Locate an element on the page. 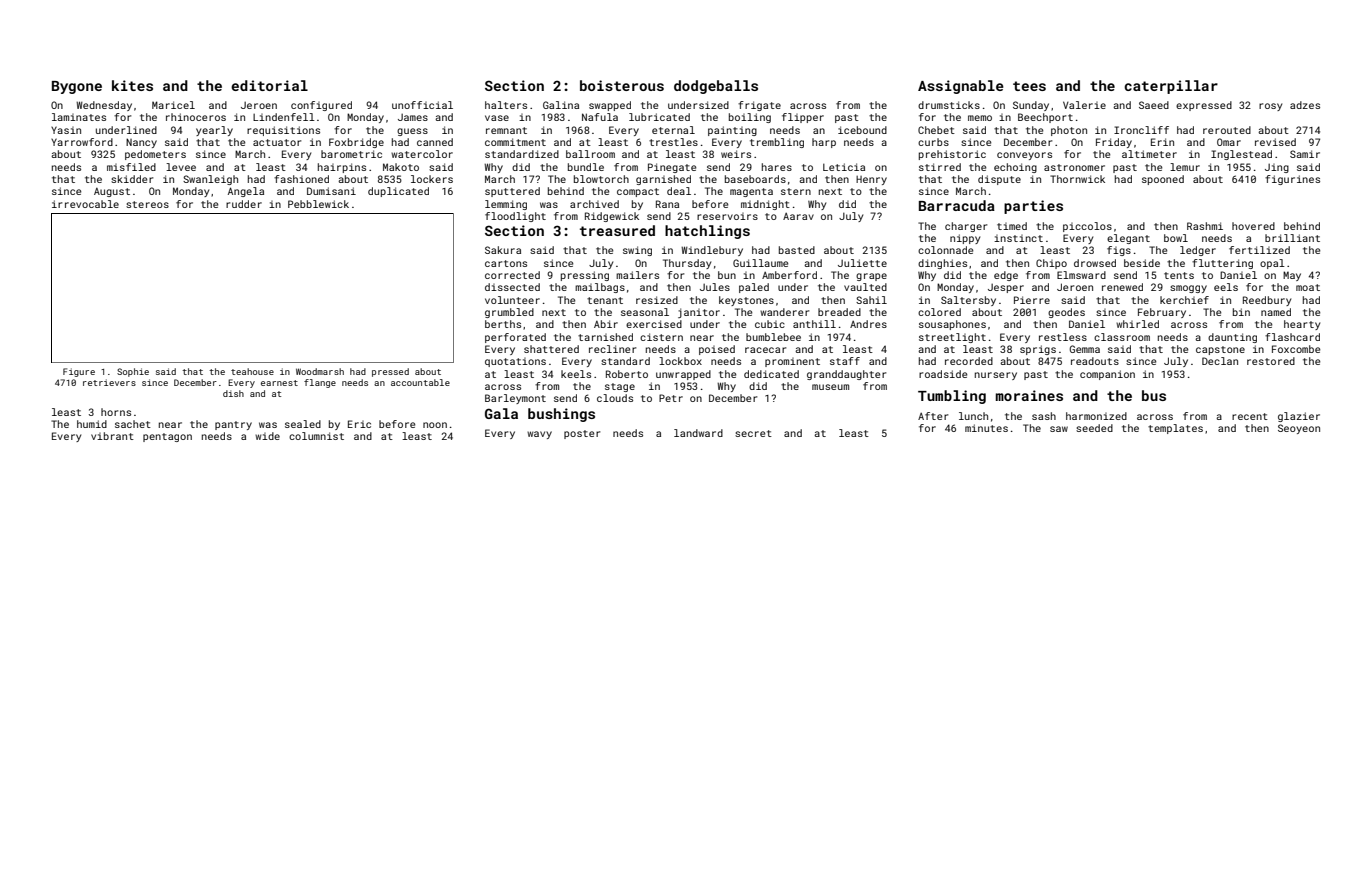 Image resolution: width=1372 pixels, height=887 pixels. tenant is located at coordinates (605, 300).
